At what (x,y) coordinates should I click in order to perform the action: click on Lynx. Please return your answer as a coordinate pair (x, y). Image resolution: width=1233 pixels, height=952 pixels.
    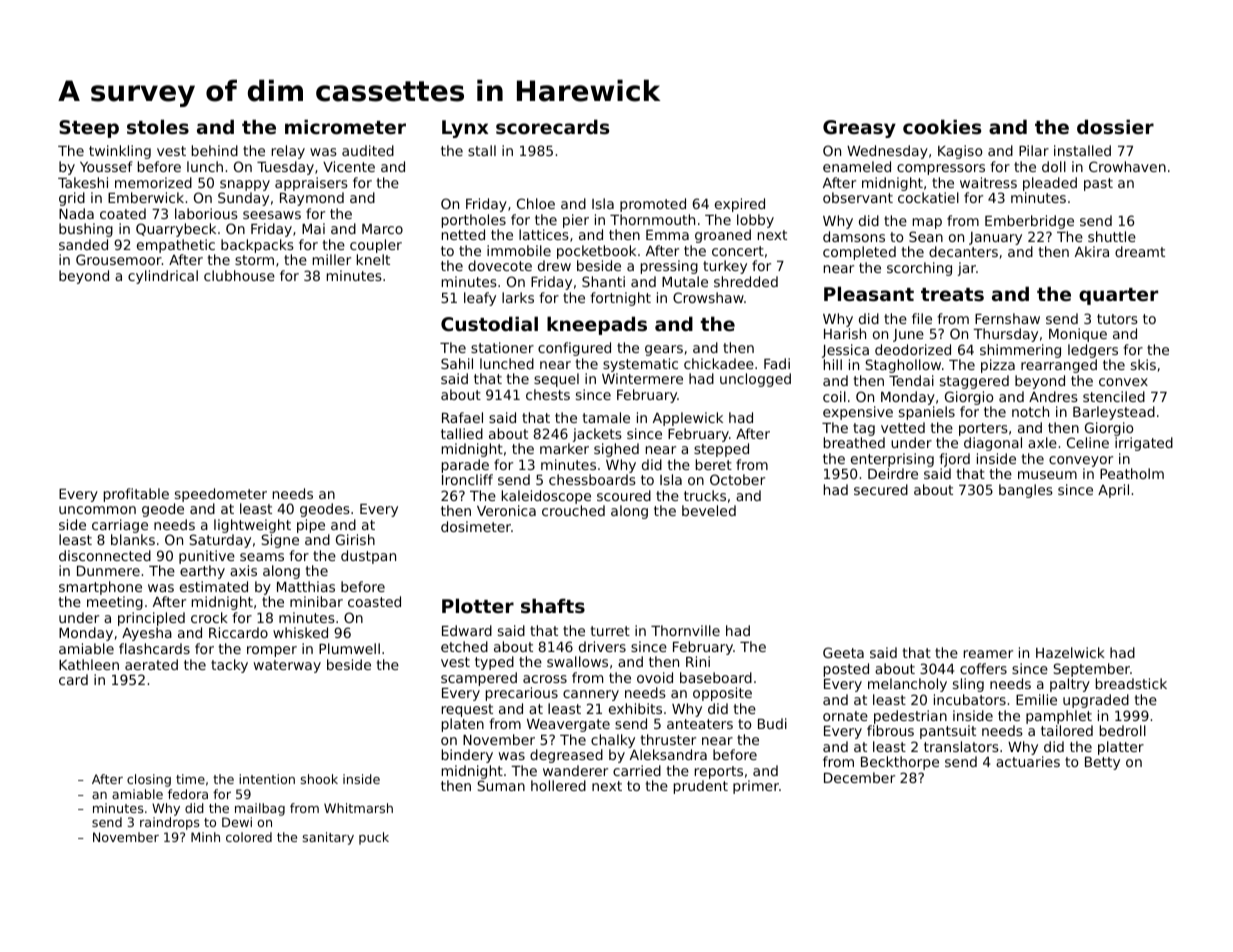
    Looking at the image, I should click on (465, 129).
